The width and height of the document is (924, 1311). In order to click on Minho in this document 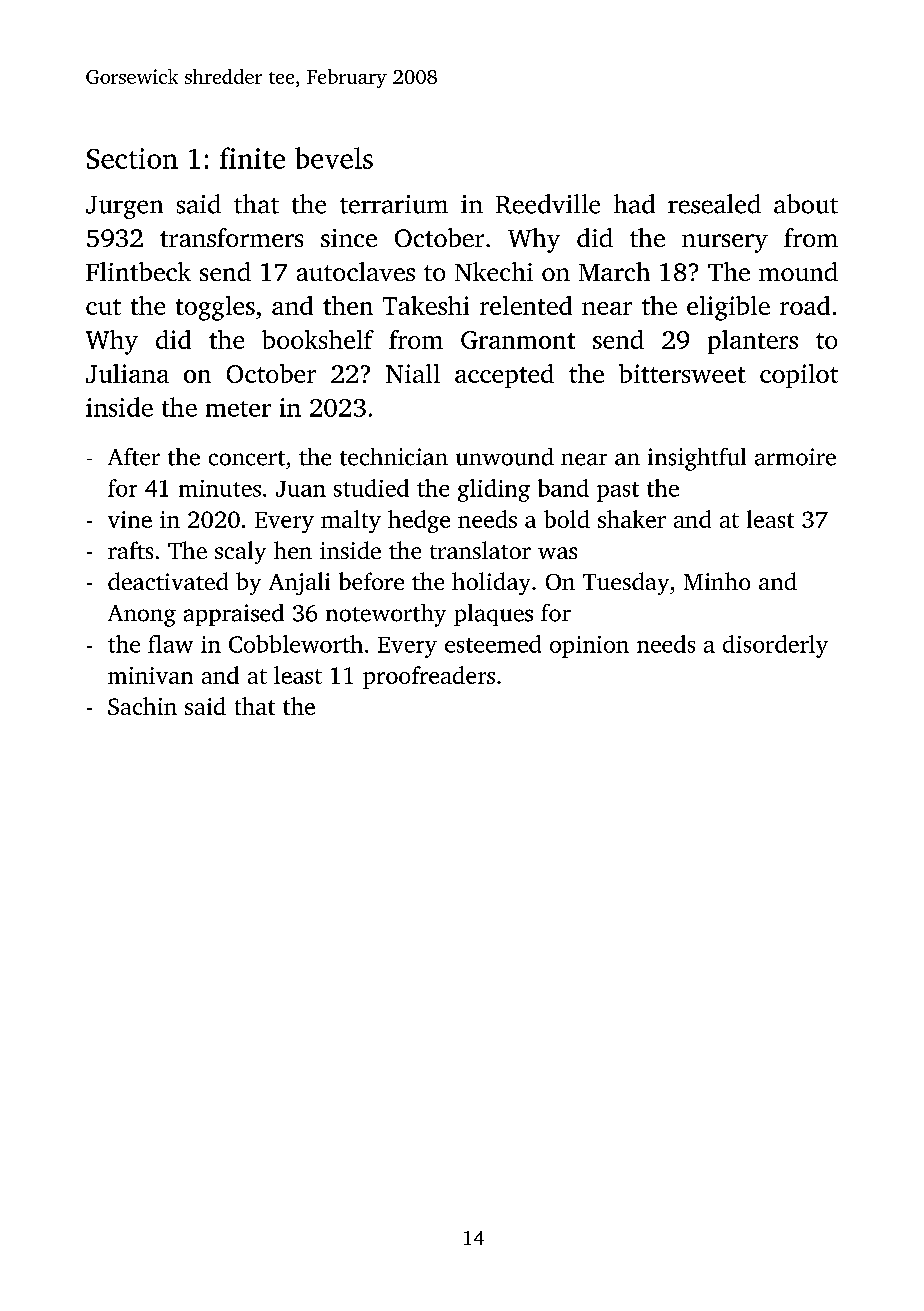, I will do `click(717, 581)`.
